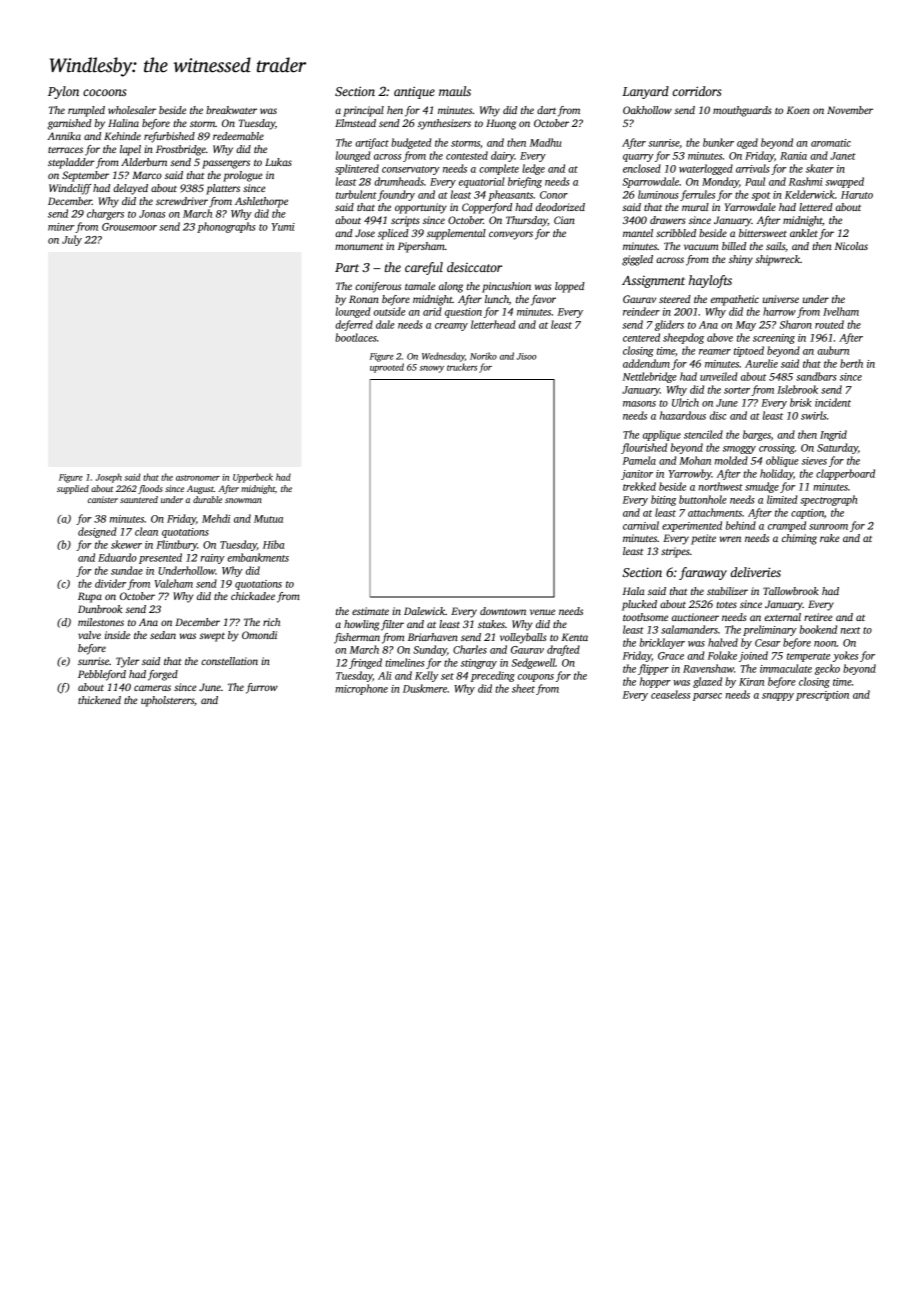 This image has width=924, height=1308. What do you see at coordinates (730, 539) in the image?
I see `wren` at bounding box center [730, 539].
